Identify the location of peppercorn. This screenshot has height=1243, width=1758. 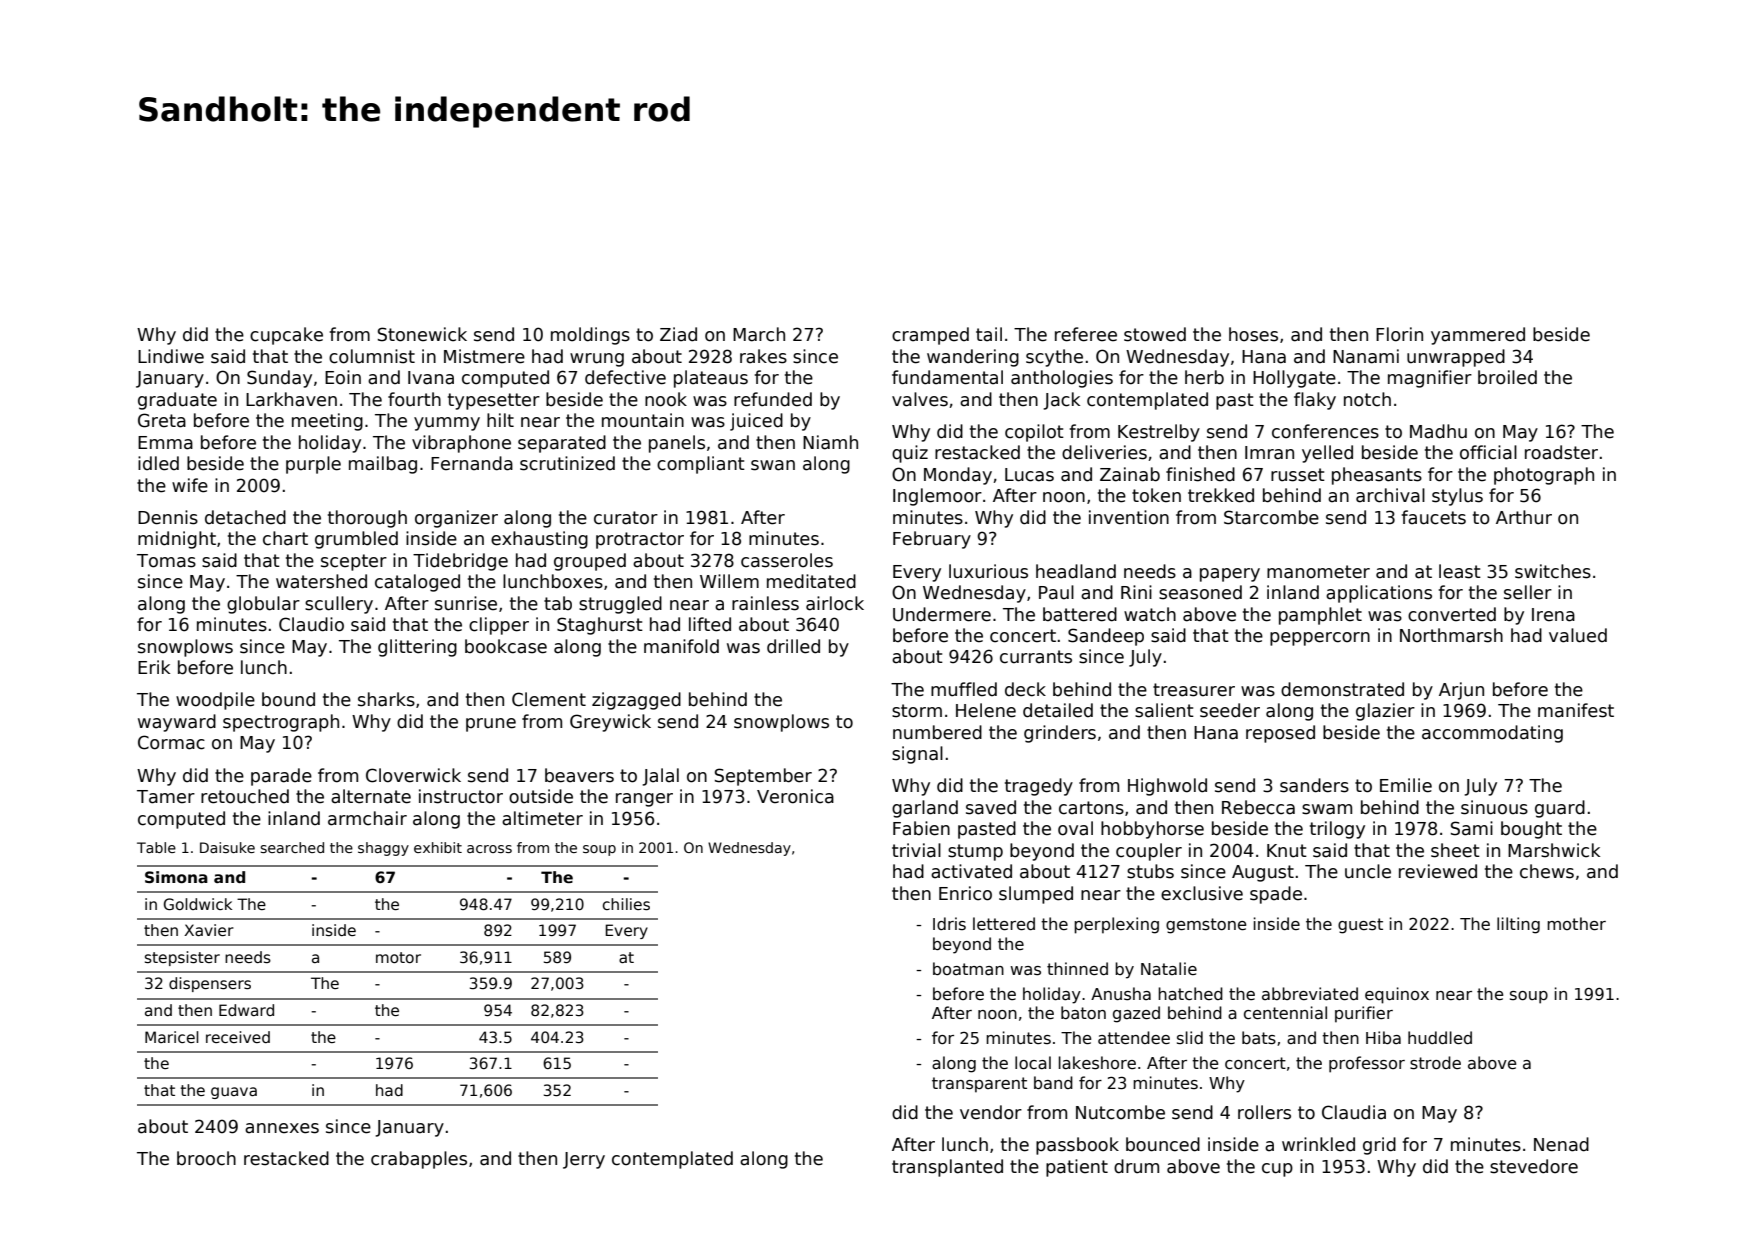
(1320, 639).
